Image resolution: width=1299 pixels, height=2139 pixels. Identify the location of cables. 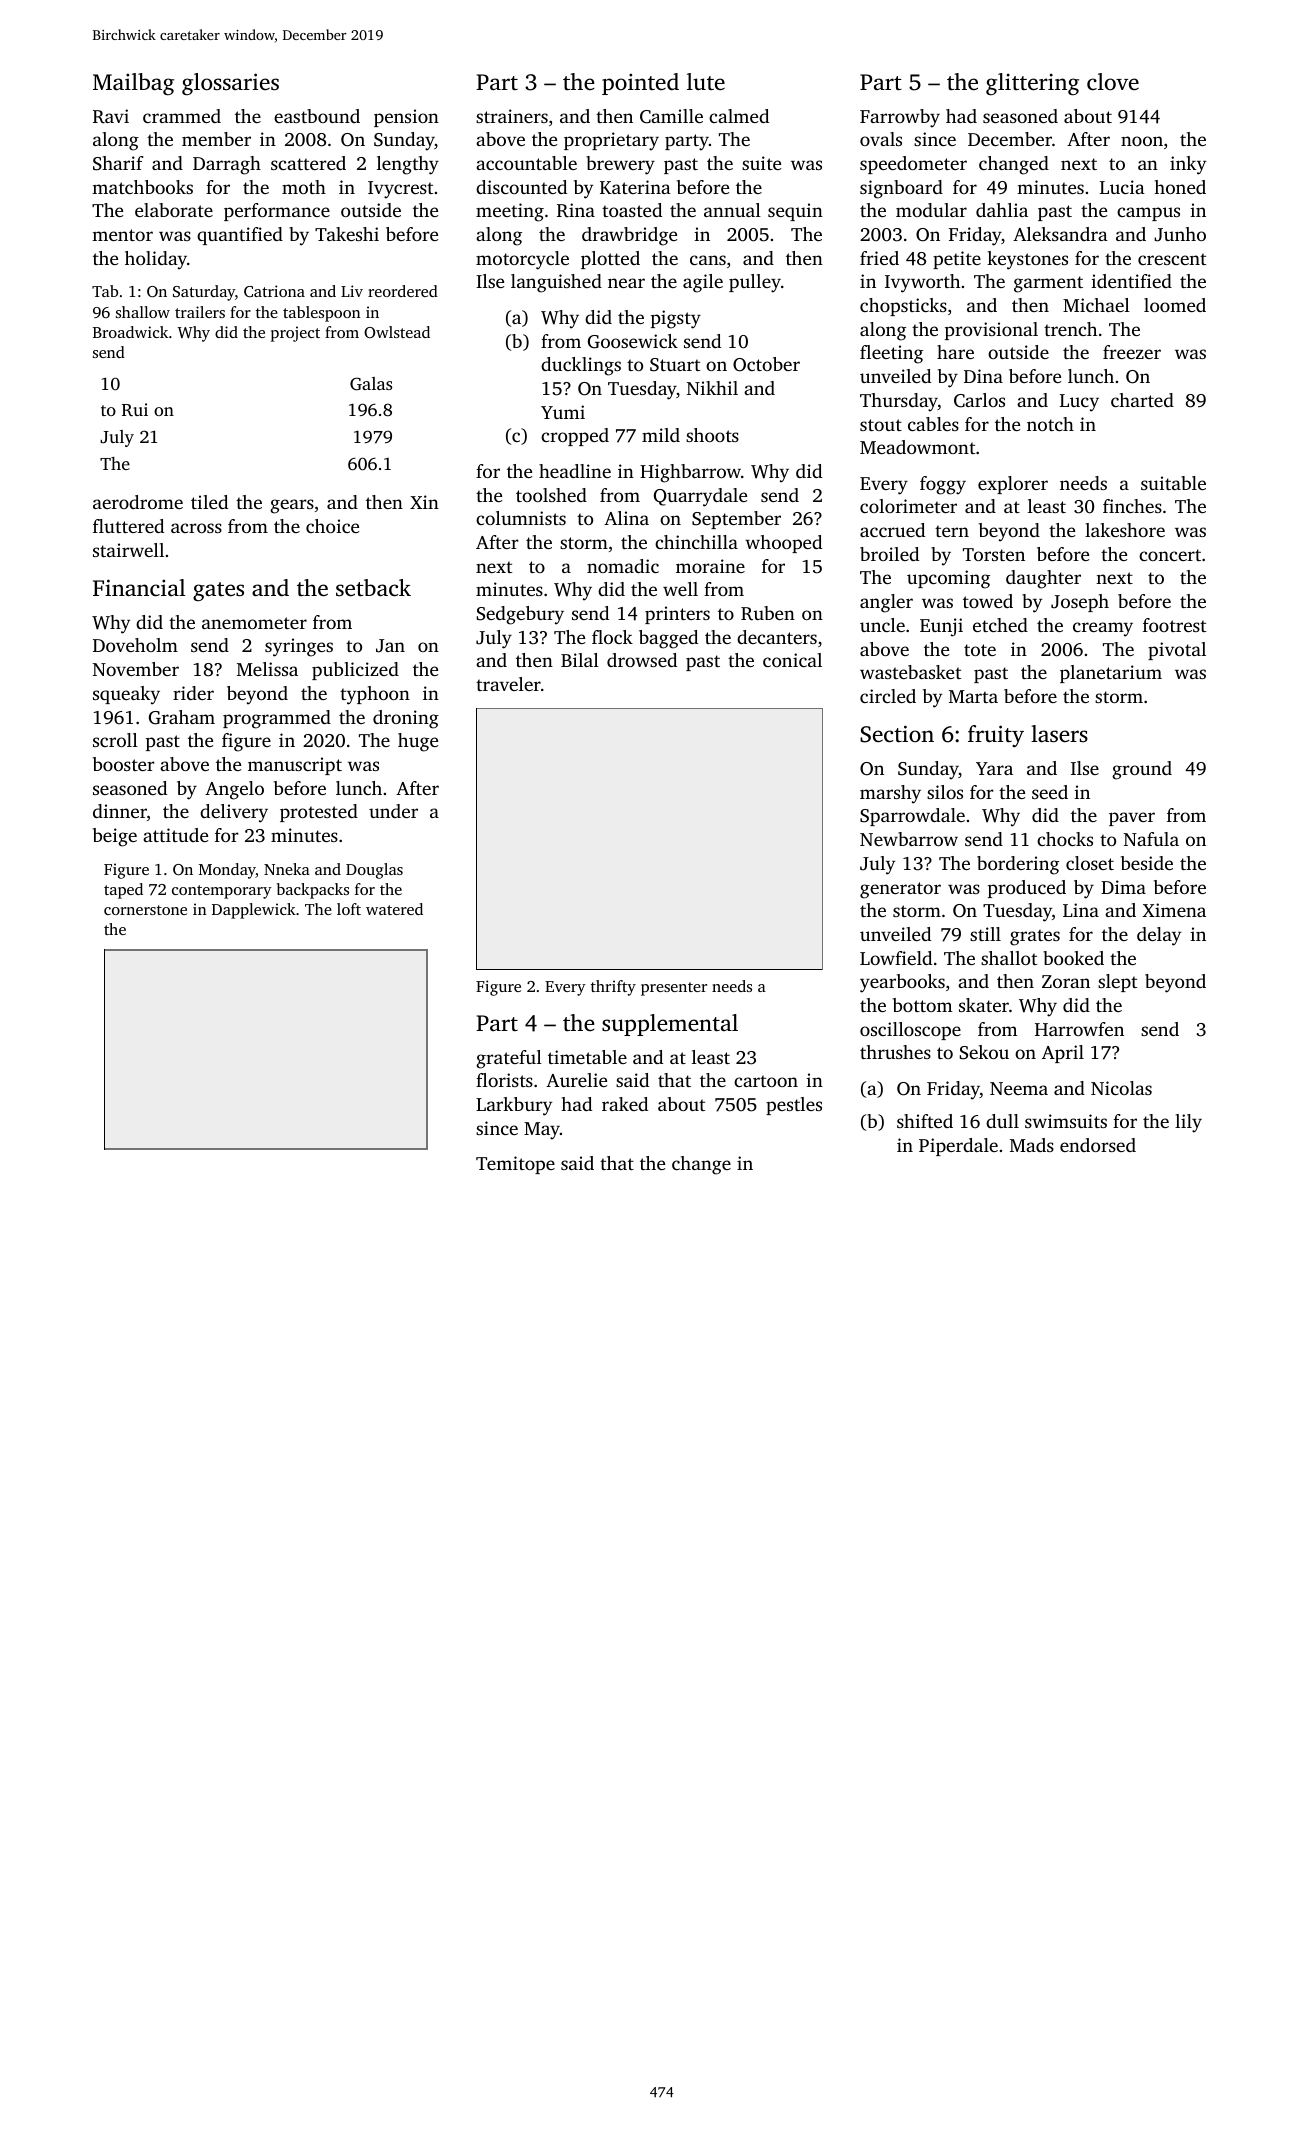
(933, 424).
